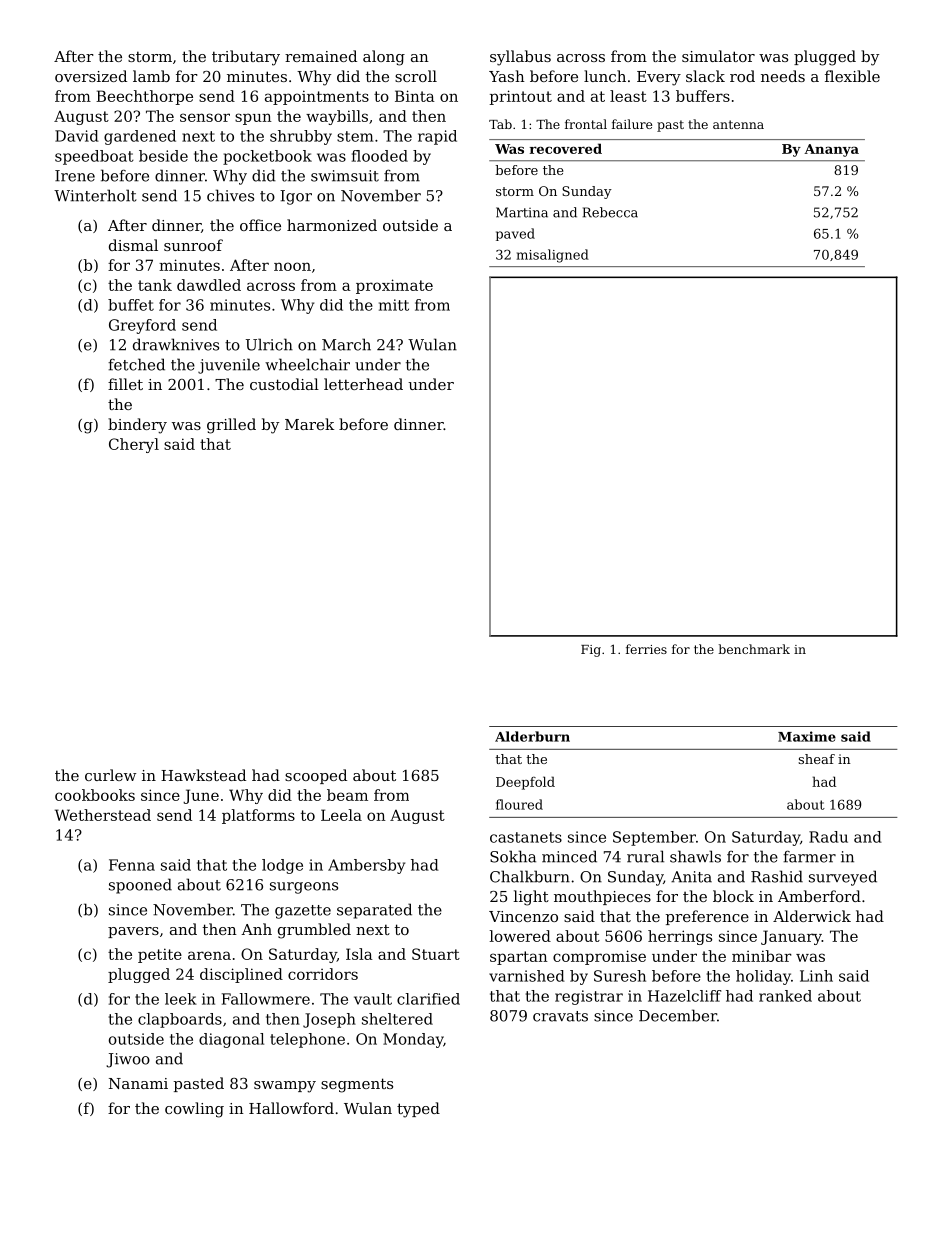 The width and height of the page is (952, 1233). I want to click on typed, so click(418, 1110).
